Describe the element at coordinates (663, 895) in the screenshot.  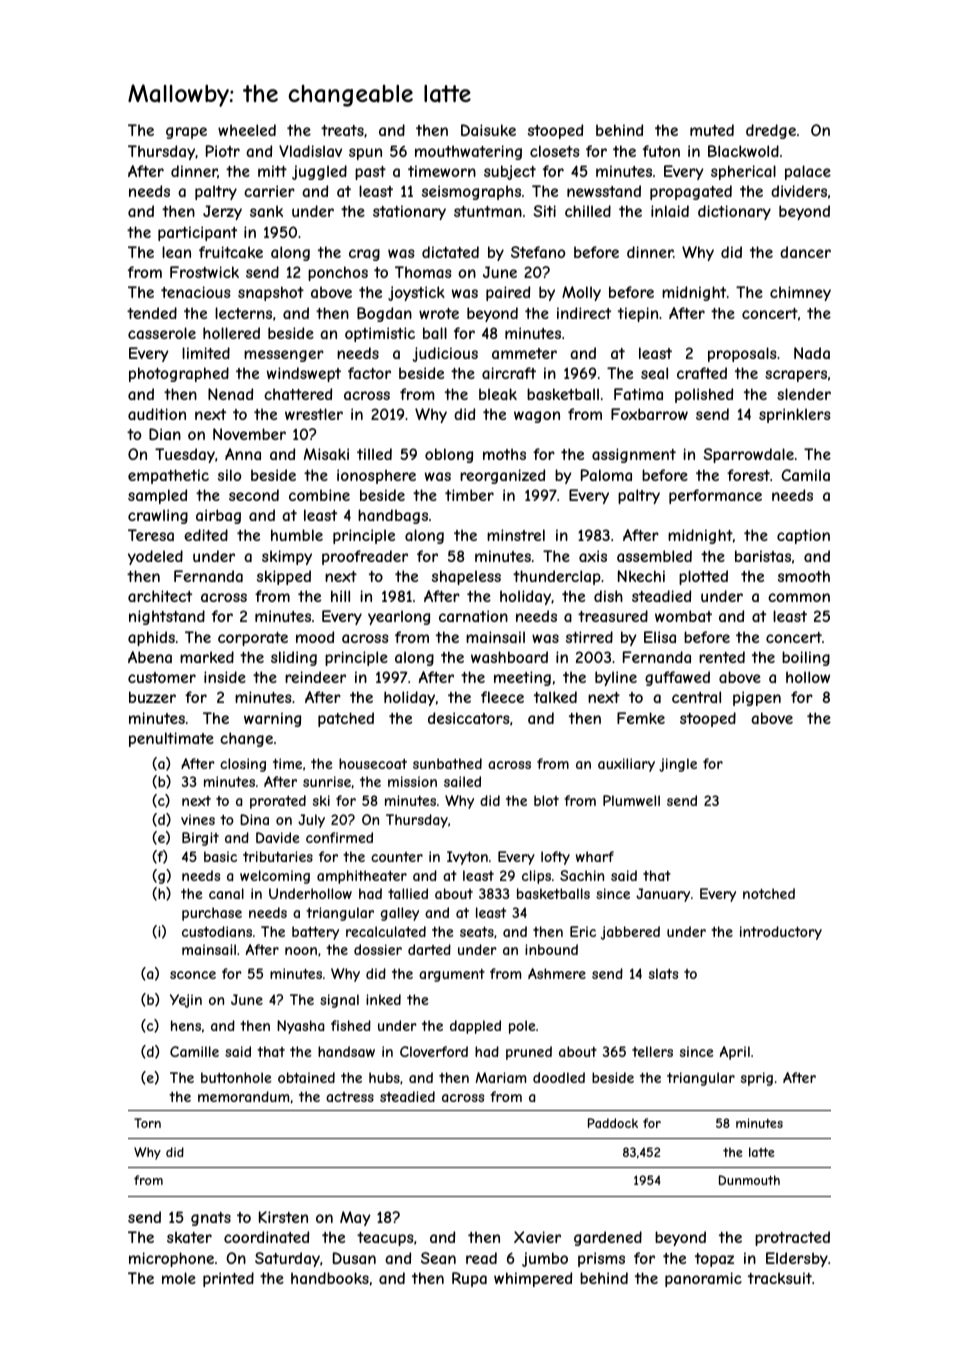
I see `January` at that location.
